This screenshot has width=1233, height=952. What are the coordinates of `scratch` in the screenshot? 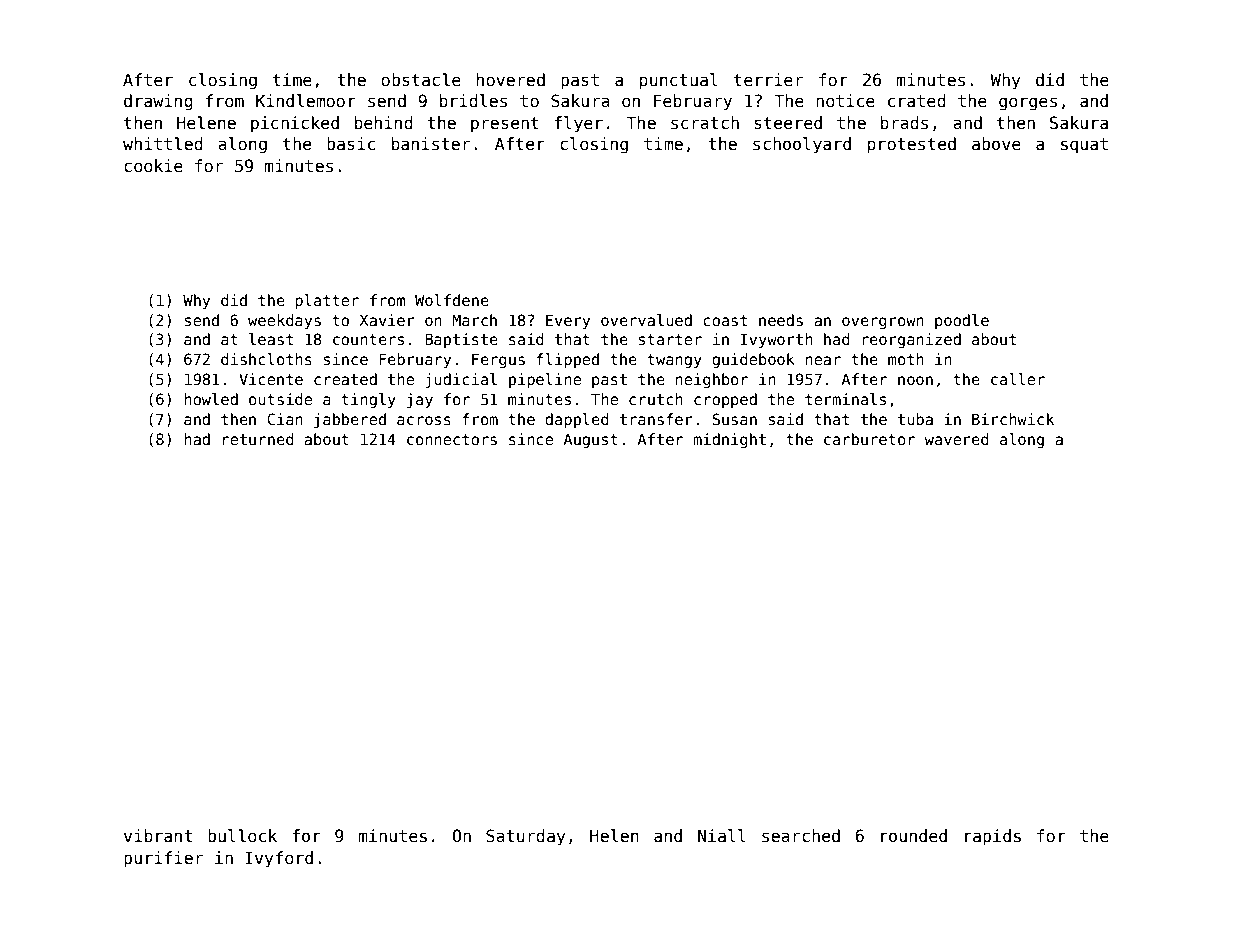 It's located at (705, 123).
